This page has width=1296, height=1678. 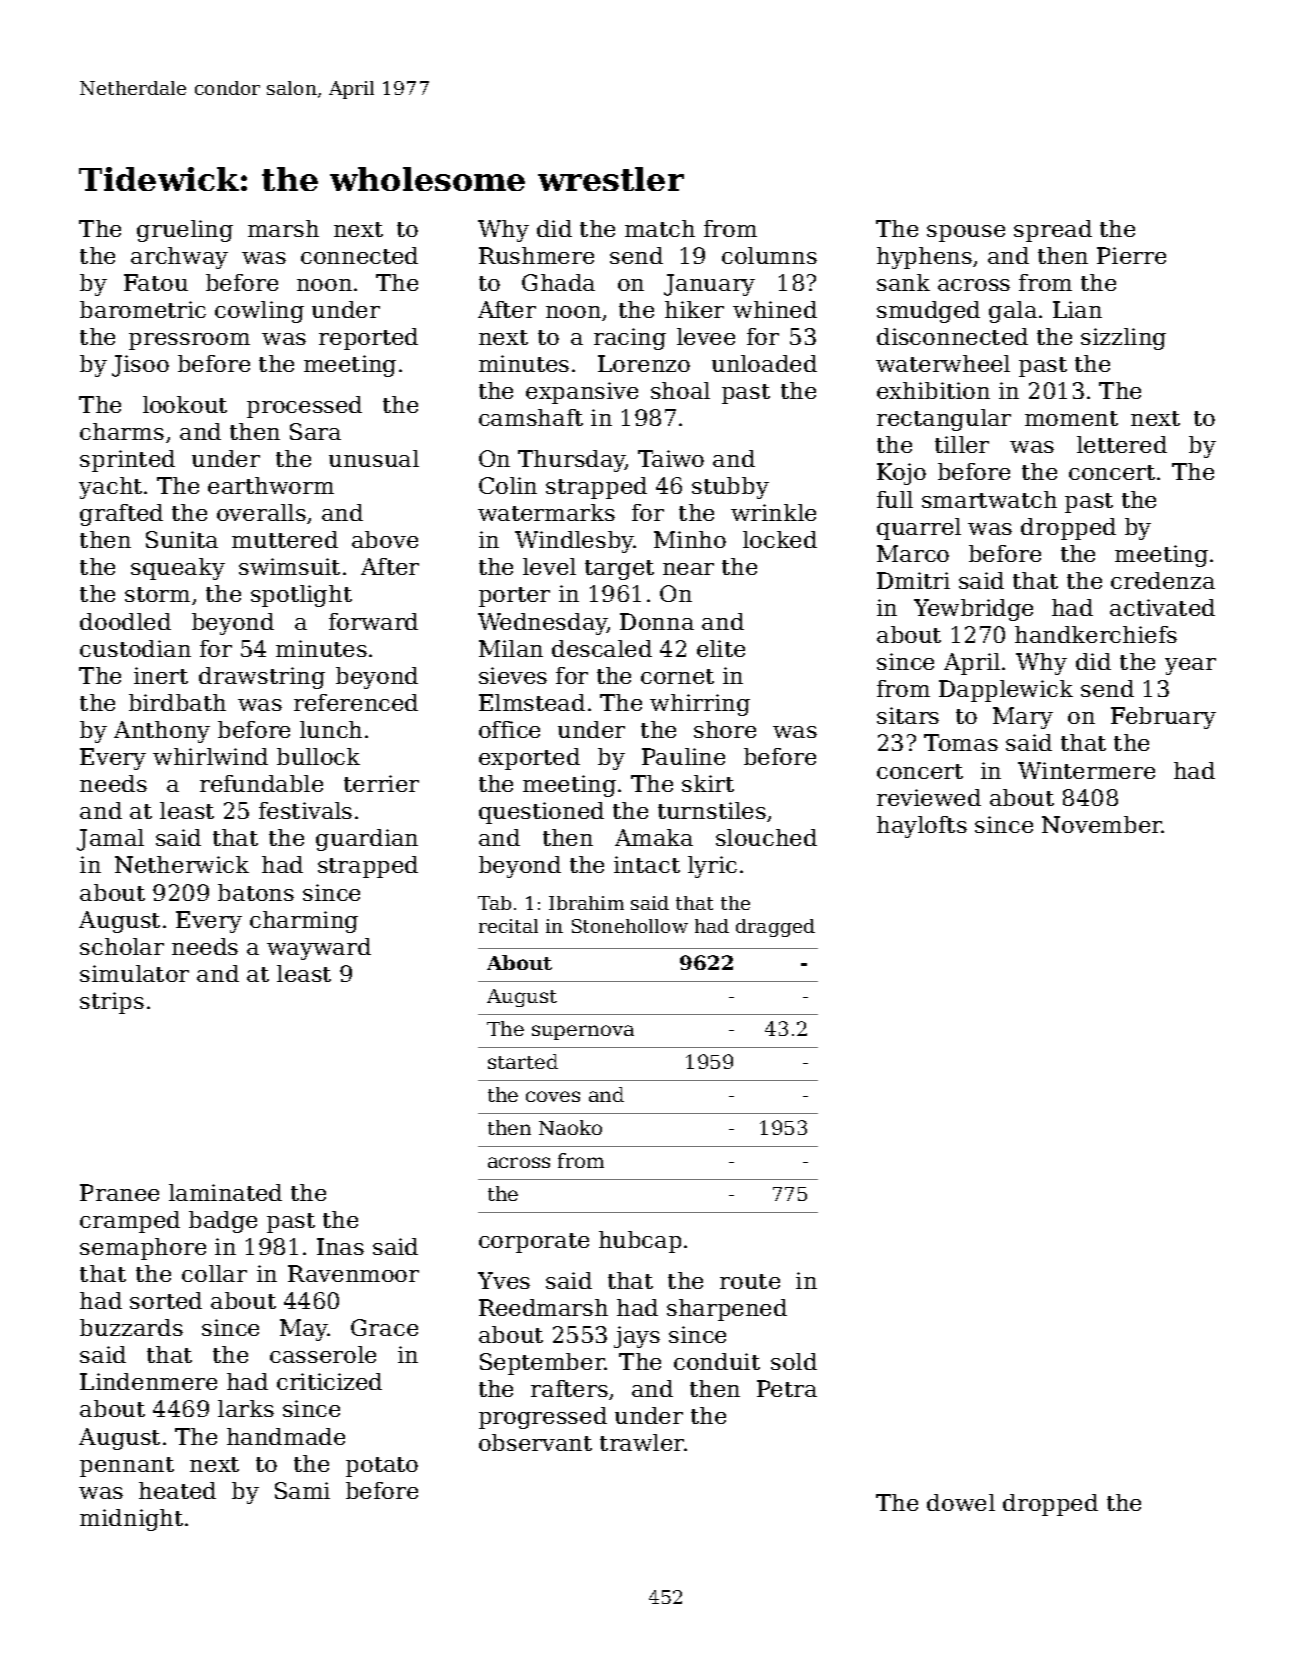 What do you see at coordinates (1102, 824) in the page?
I see `November` at bounding box center [1102, 824].
